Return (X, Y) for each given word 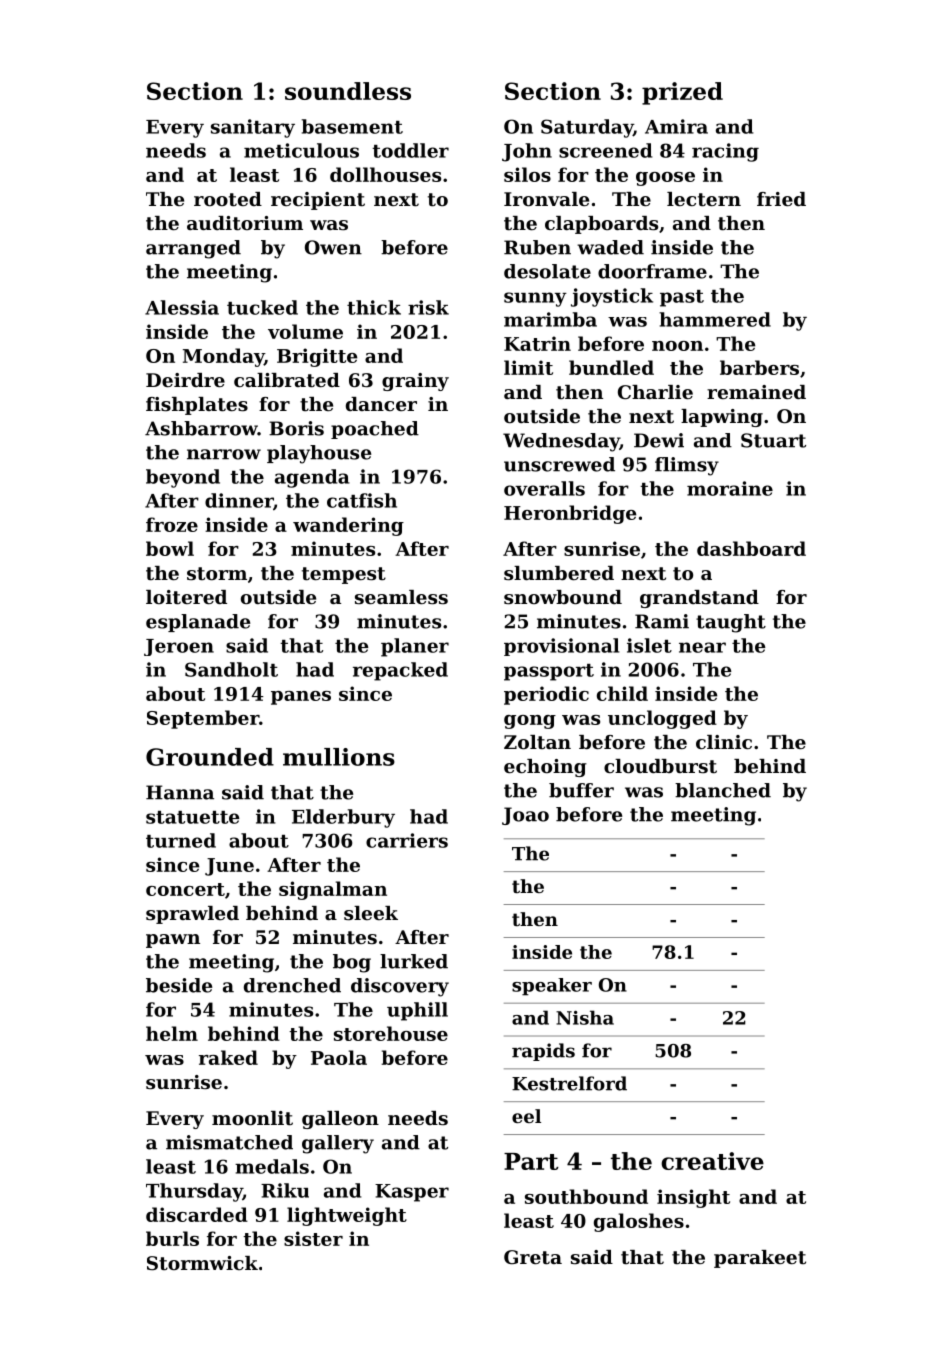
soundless (348, 91)
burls (172, 1238)
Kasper (412, 1193)
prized (682, 93)
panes (301, 698)
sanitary (253, 128)
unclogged (662, 719)
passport (549, 672)
